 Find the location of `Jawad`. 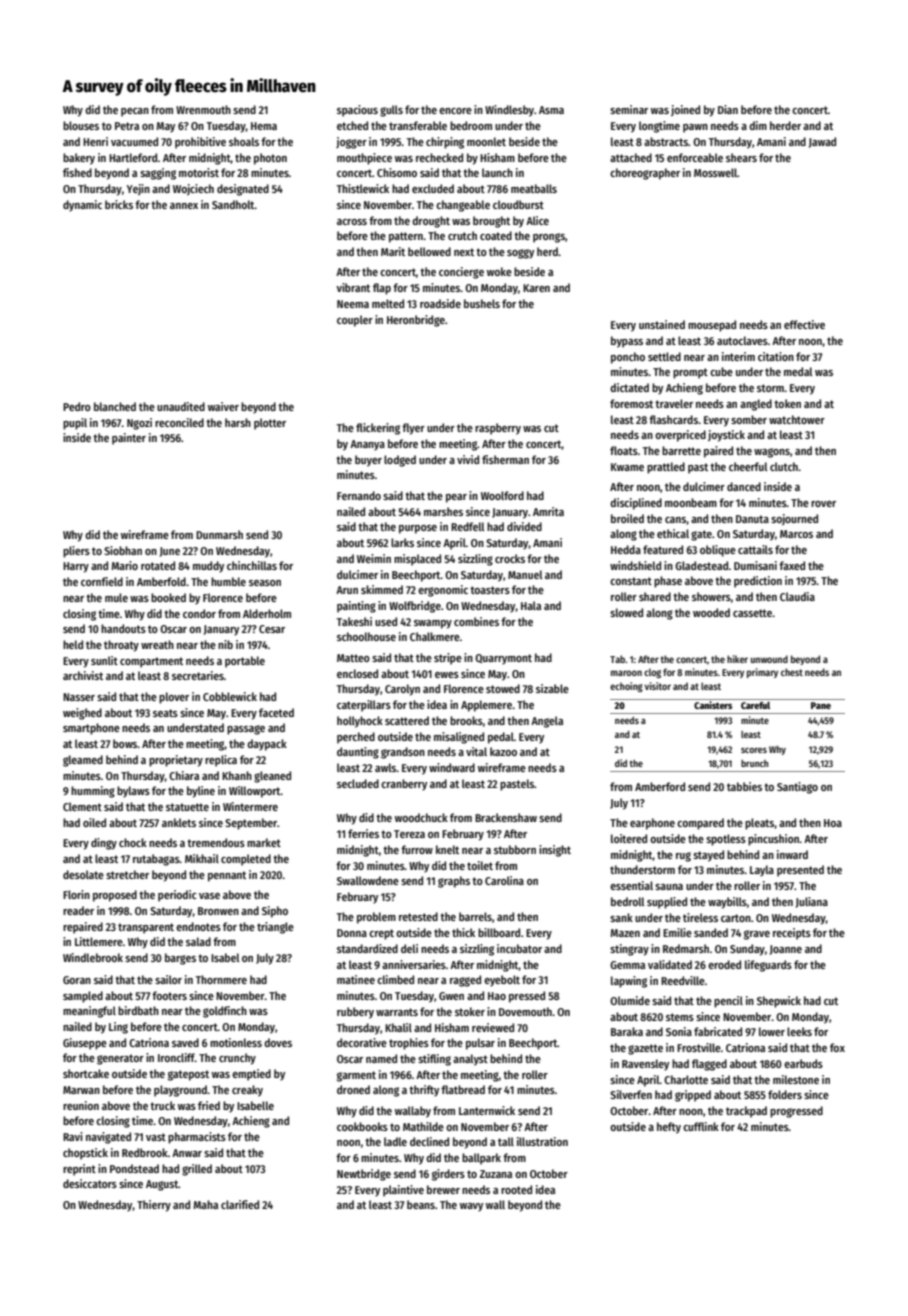

Jawad is located at coordinates (822, 142).
